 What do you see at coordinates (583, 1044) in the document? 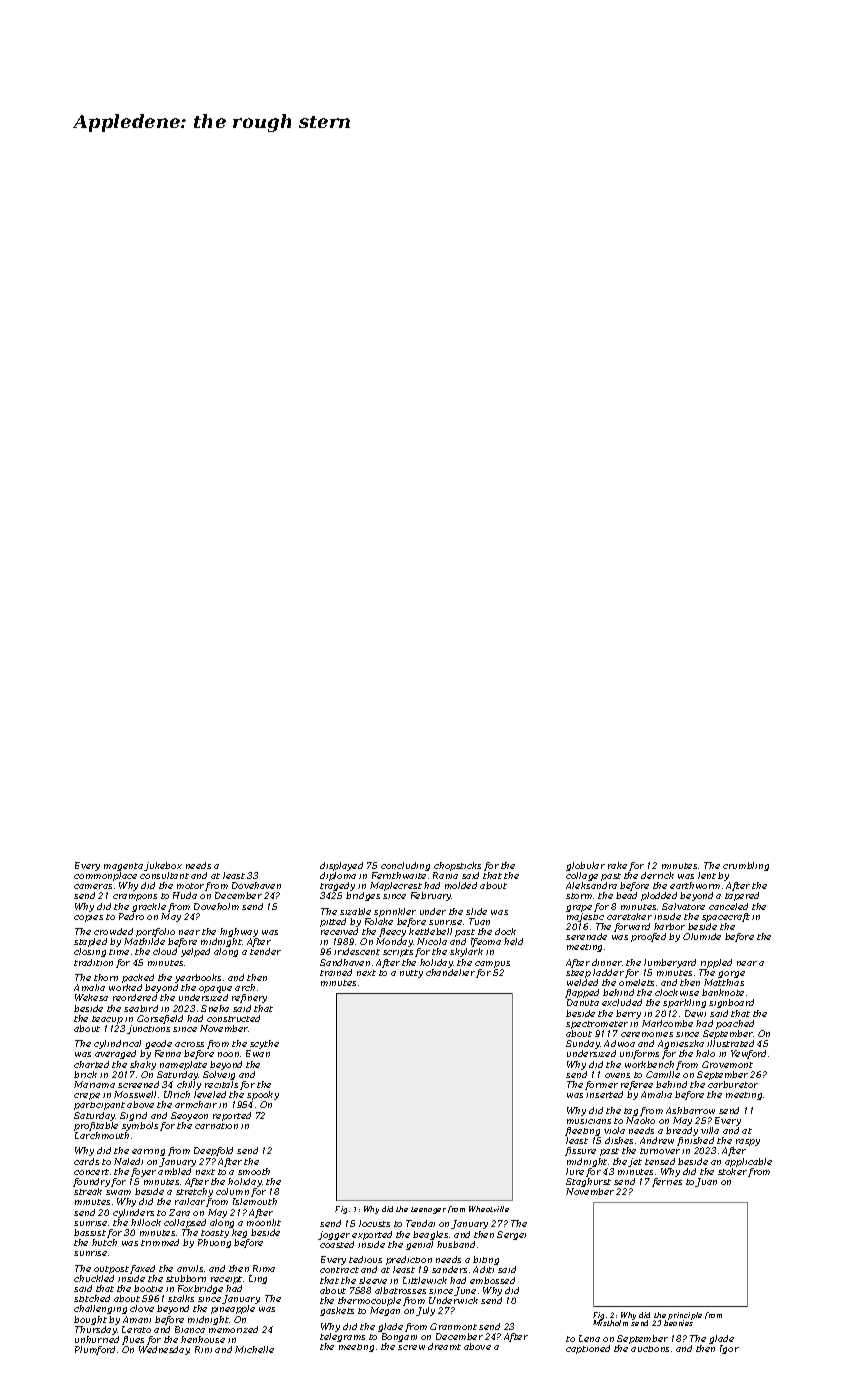
I see `Sunday` at bounding box center [583, 1044].
